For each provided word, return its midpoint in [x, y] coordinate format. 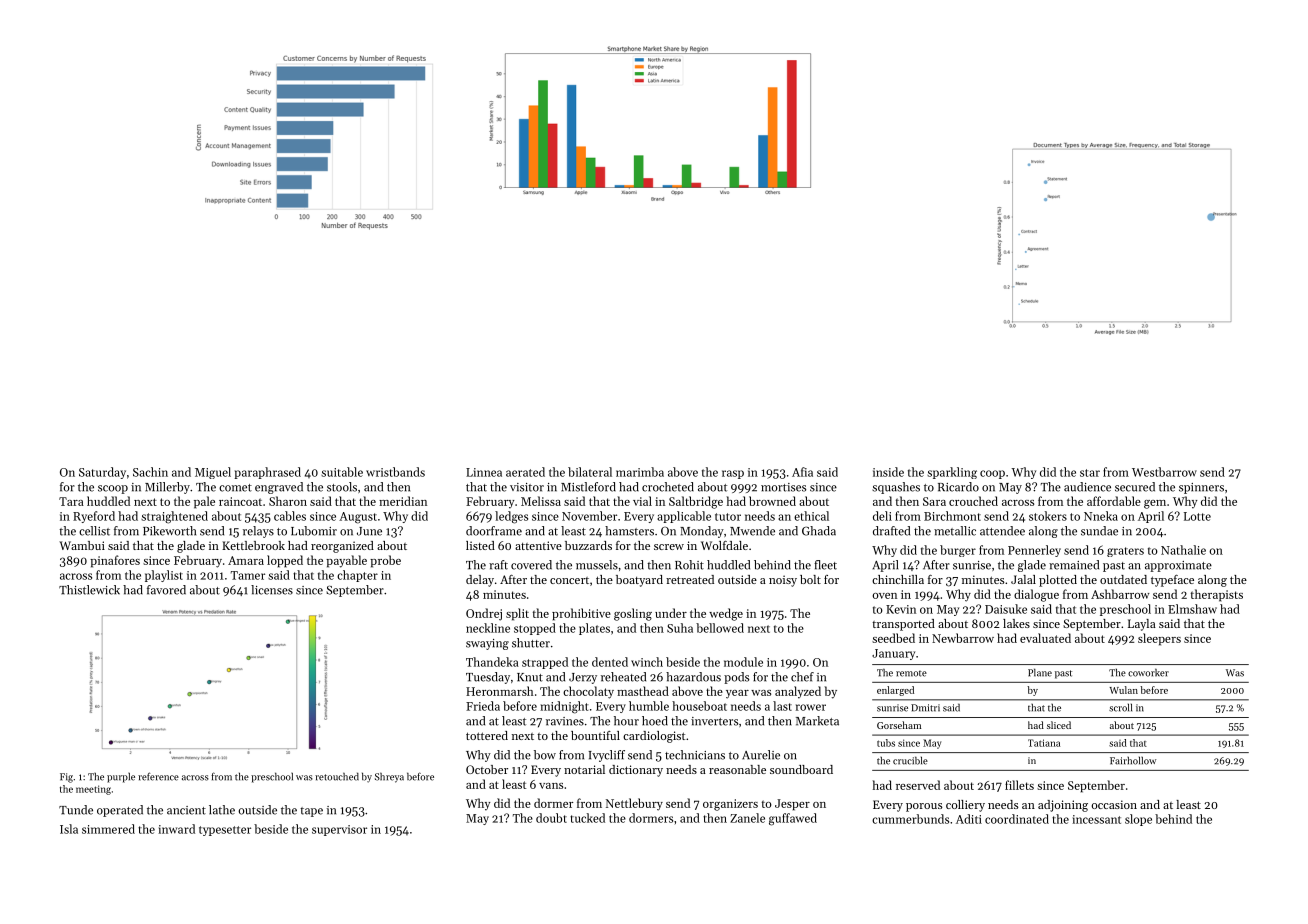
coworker [1148, 672]
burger [958, 551]
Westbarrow [1164, 472]
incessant [1096, 819]
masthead [643, 691]
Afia [802, 472]
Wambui [82, 545]
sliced [1059, 725]
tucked [587, 818]
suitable [342, 472]
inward [176, 829]
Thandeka [492, 662]
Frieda [483, 706]
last [782, 706]
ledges [511, 517]
